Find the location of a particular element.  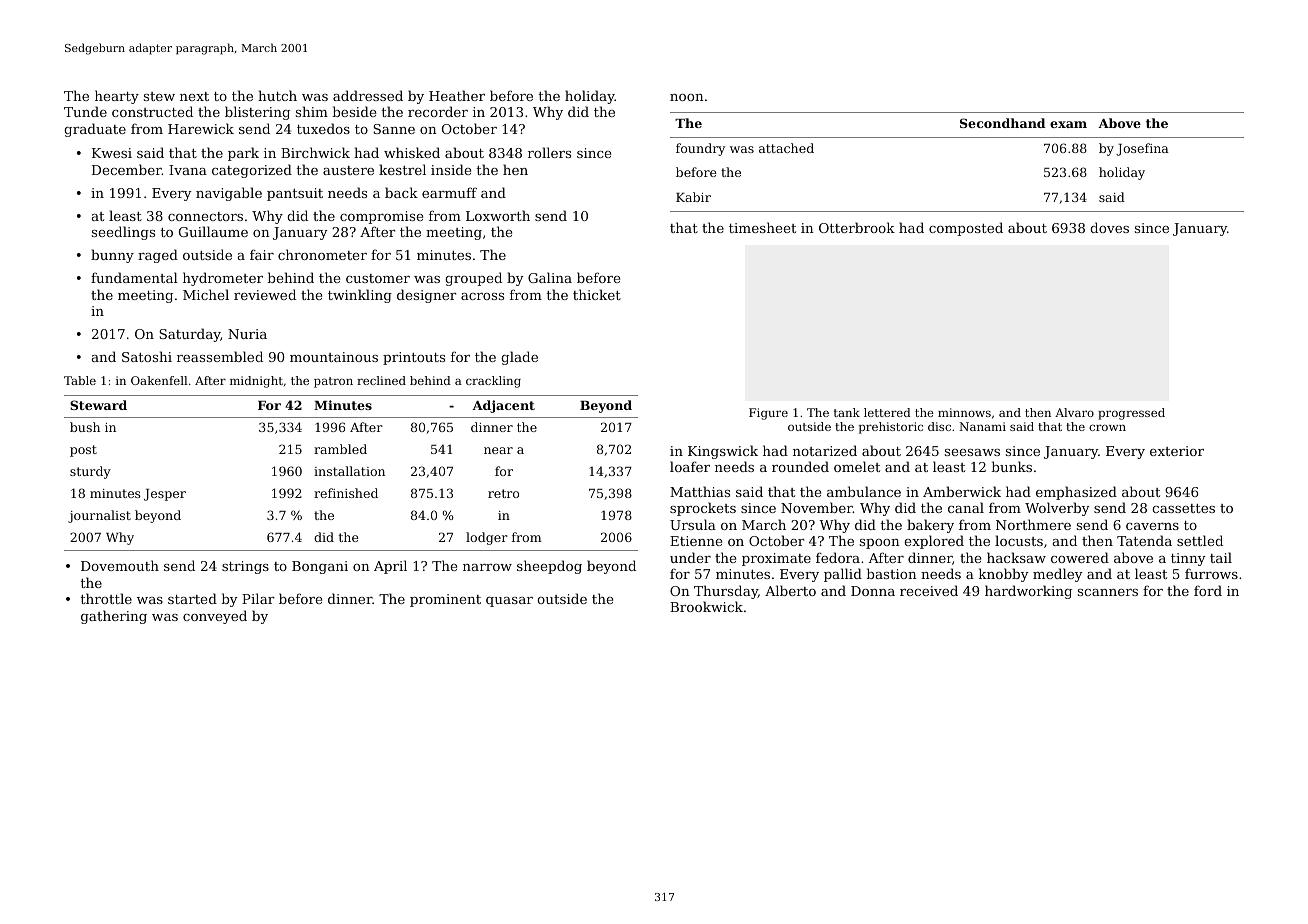

Otterbrook is located at coordinates (857, 227).
